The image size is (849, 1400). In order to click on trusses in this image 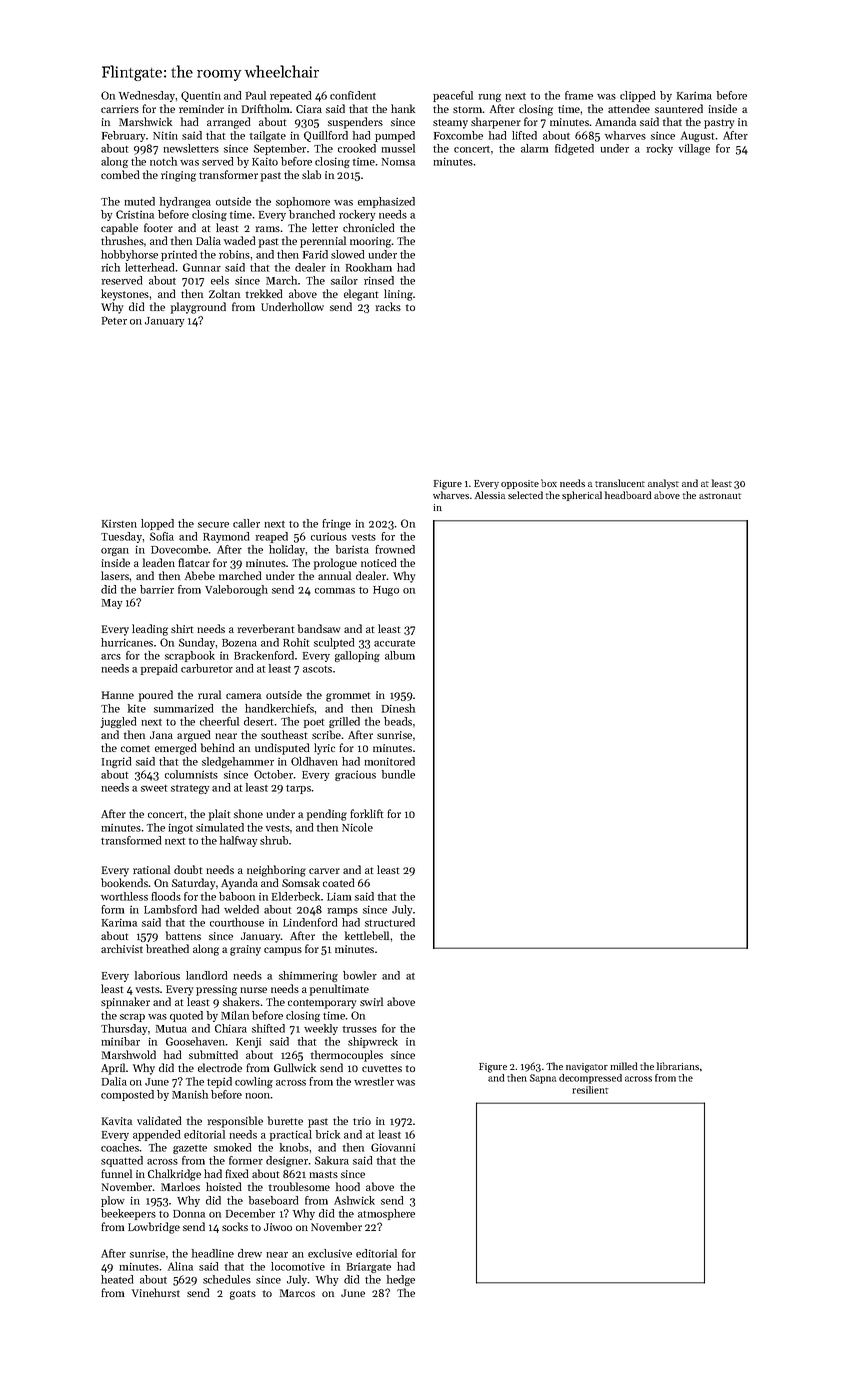, I will do `click(360, 1029)`.
